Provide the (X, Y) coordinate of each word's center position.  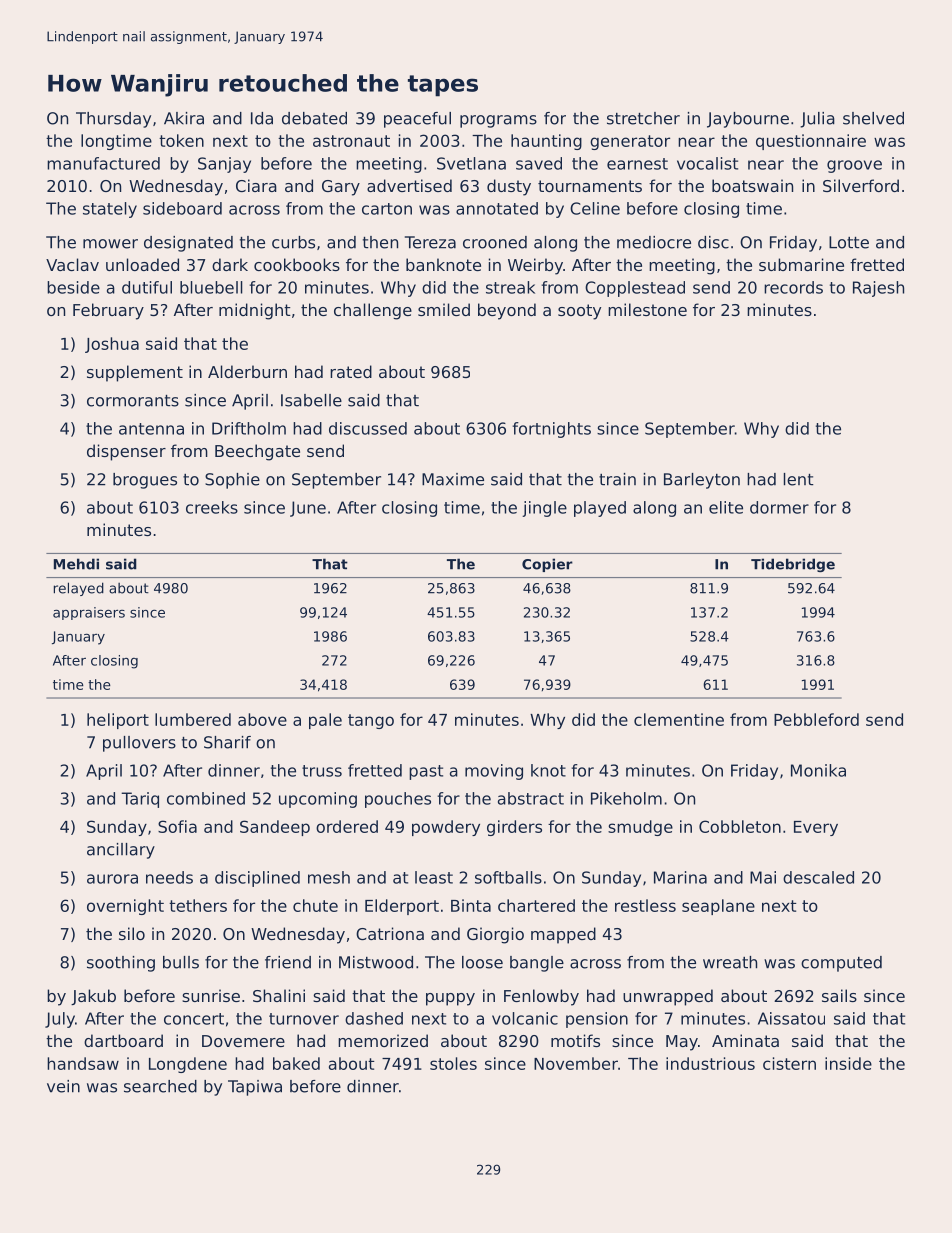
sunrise (211, 995)
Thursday (113, 120)
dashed (374, 1018)
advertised (409, 185)
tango (371, 721)
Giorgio (495, 935)
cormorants (133, 401)
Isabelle (311, 400)
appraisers (89, 613)
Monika (818, 770)
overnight (125, 907)
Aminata (745, 1040)
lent (799, 479)
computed (841, 964)
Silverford (861, 185)
